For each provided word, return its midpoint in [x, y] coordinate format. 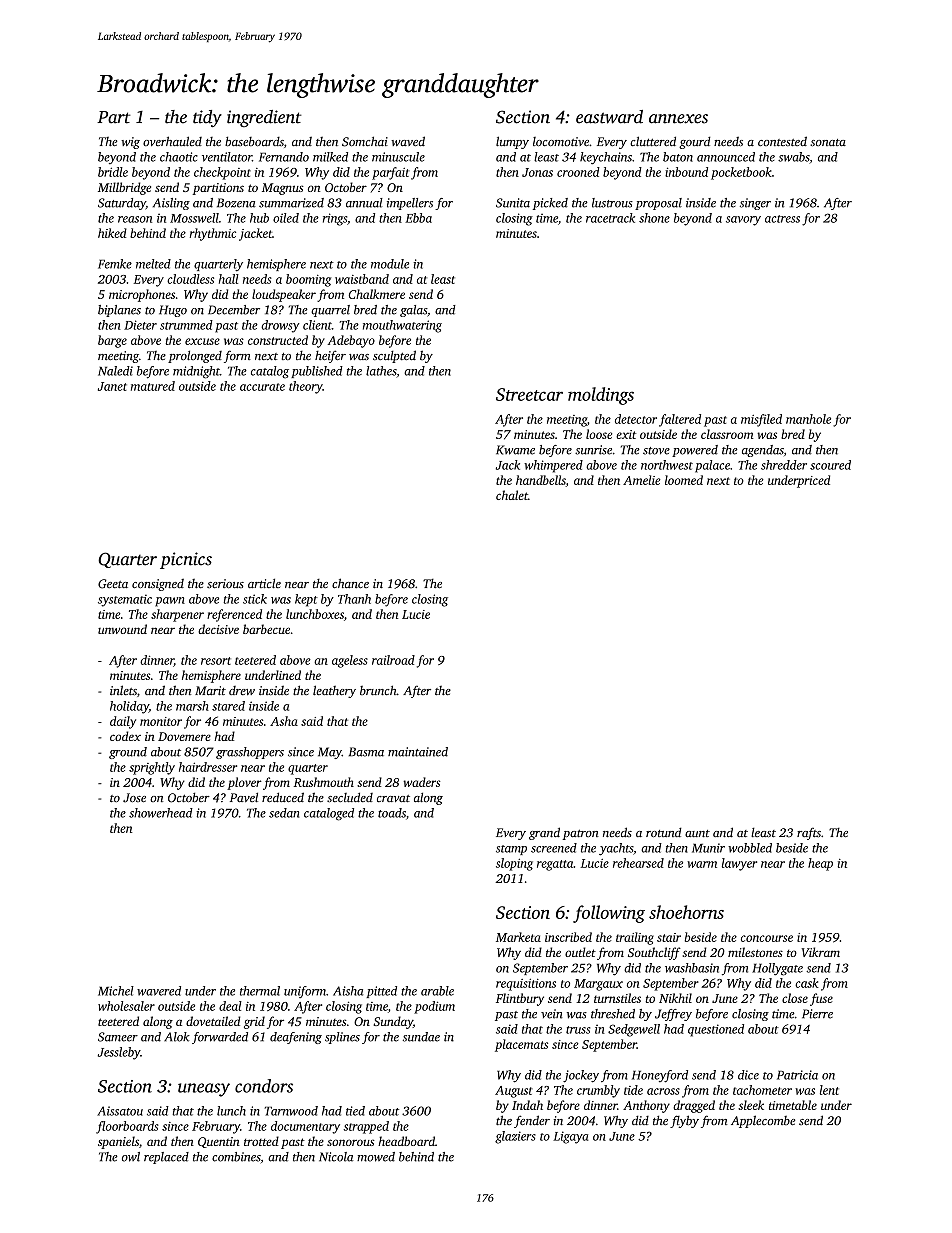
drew [242, 690]
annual [364, 203]
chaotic [179, 157]
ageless [350, 661]
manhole [808, 419]
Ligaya [570, 1137]
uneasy [204, 1090]
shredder [784, 465]
